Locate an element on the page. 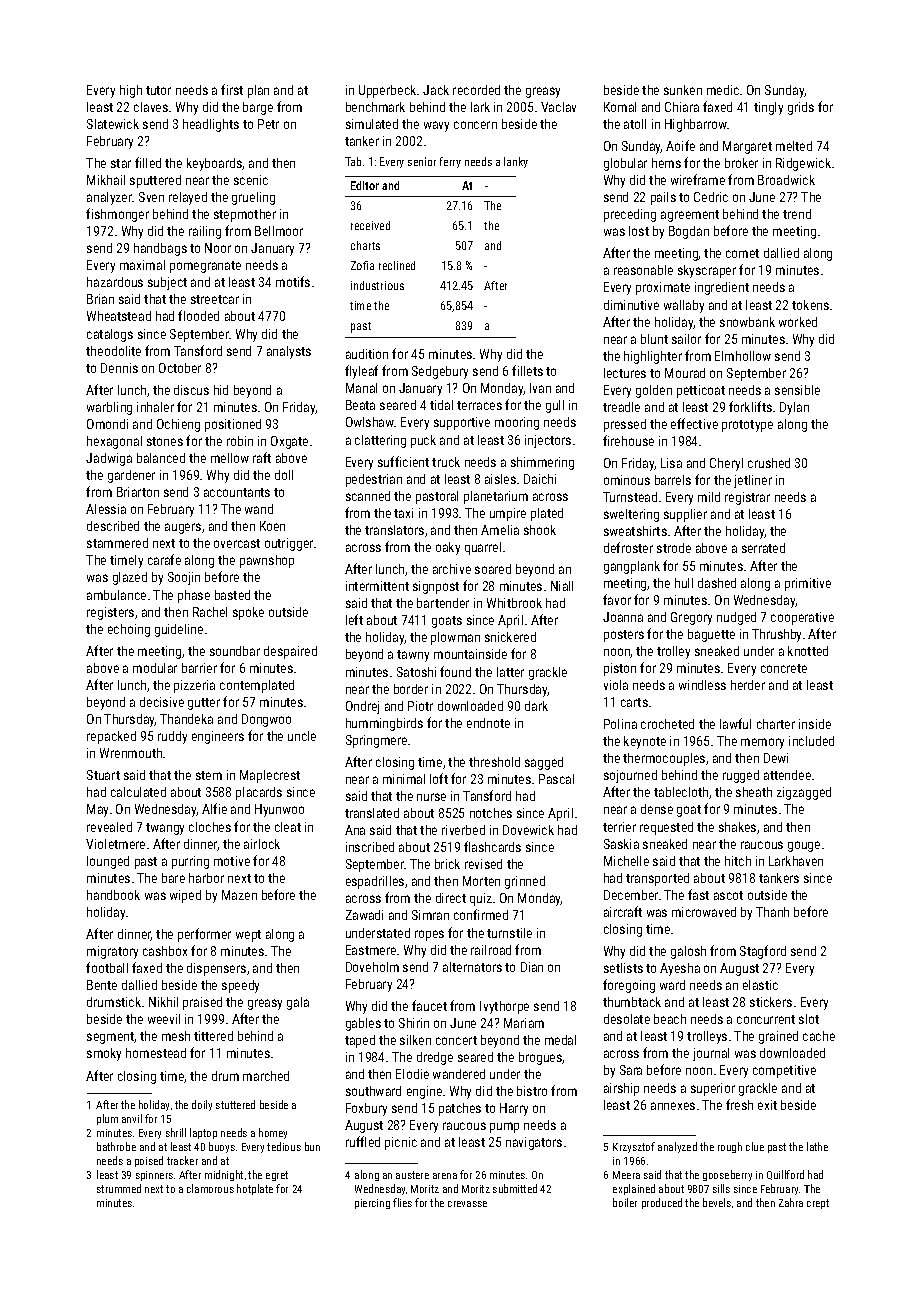 This image has width=924, height=1308. comet is located at coordinates (742, 253).
